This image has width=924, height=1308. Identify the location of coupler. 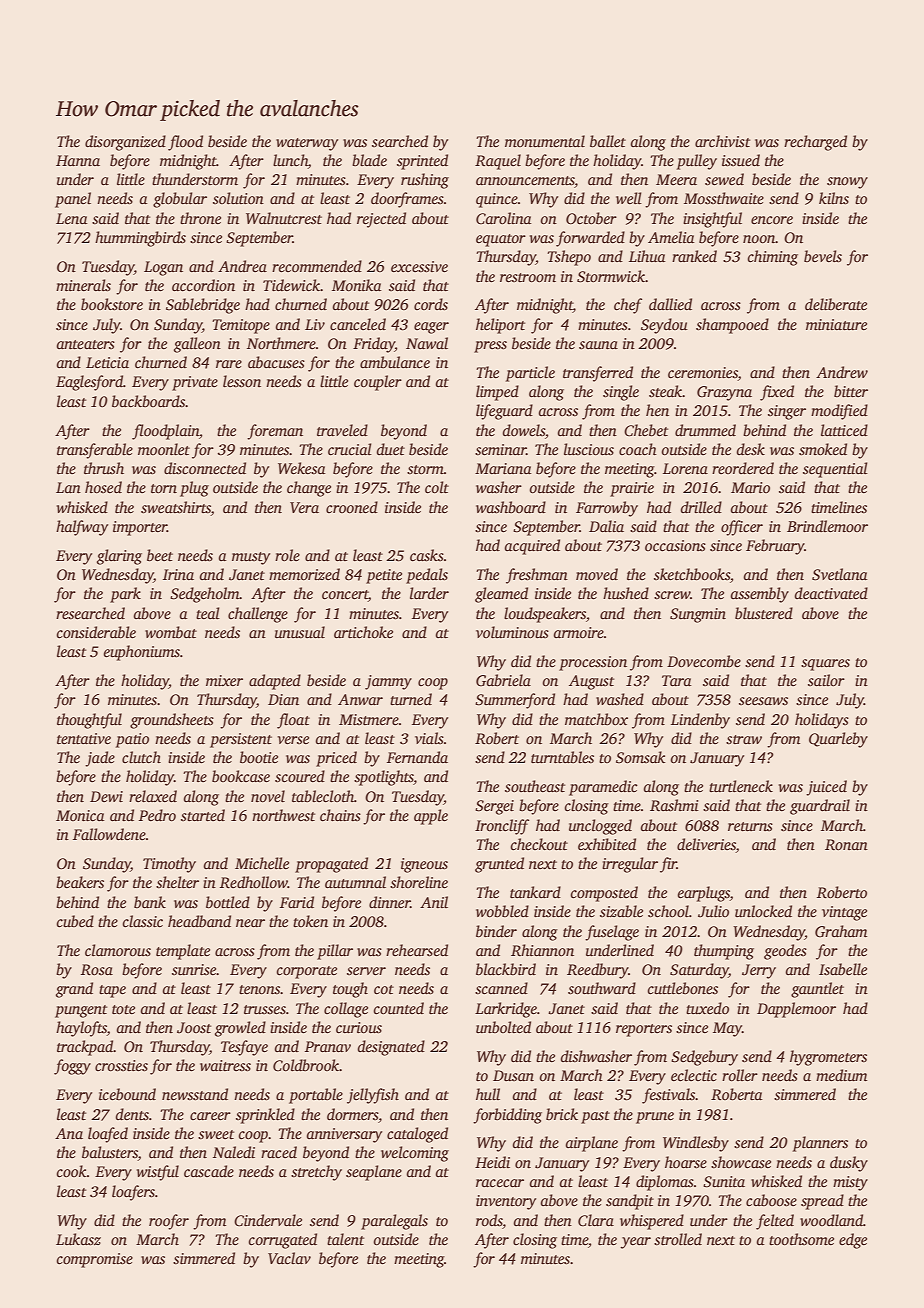
(378, 383).
